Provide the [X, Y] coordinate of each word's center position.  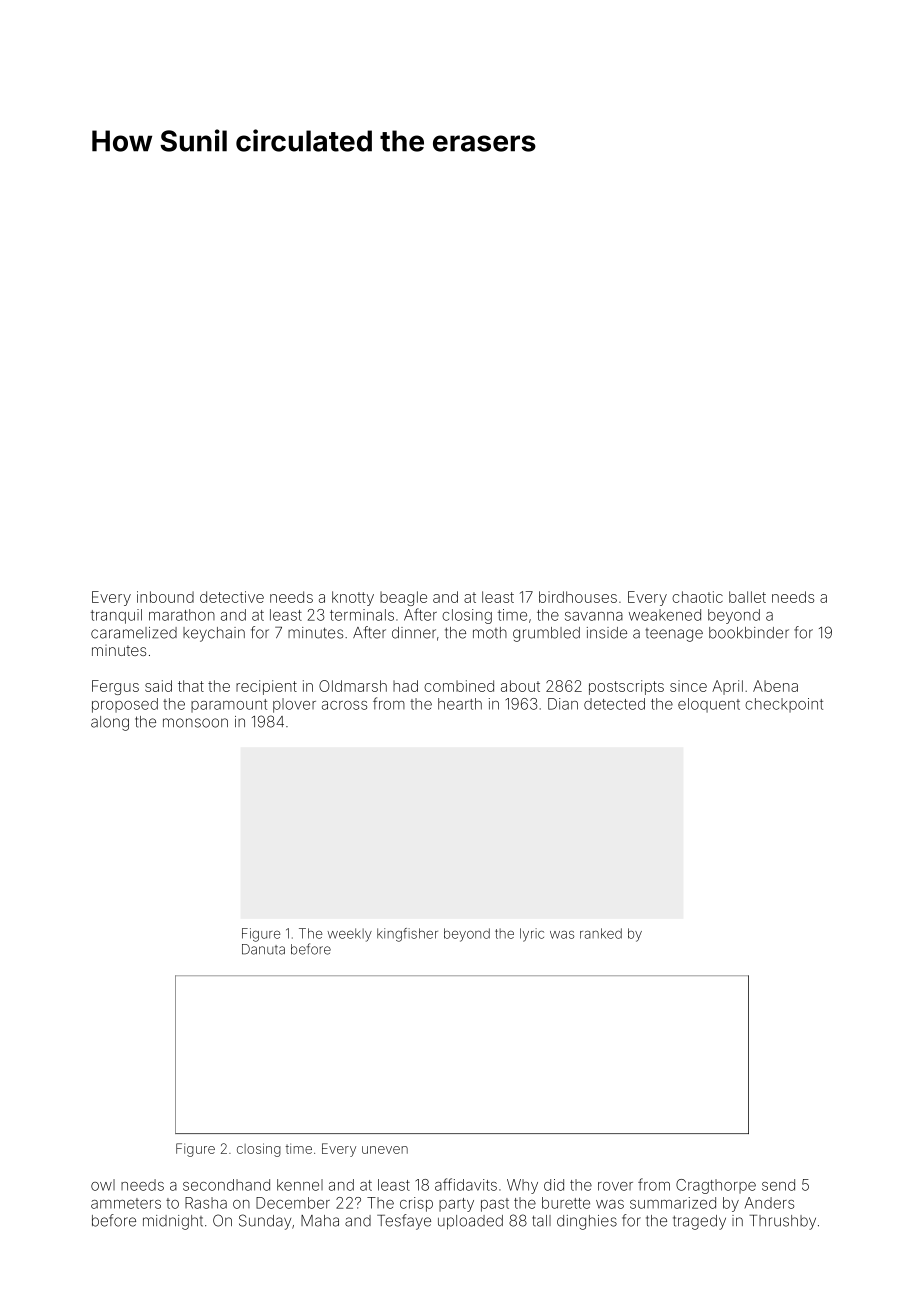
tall [541, 1221]
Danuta [263, 949]
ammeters [126, 1203]
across [344, 705]
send [778, 1185]
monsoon [195, 723]
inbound [165, 597]
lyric [532, 935]
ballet [747, 597]
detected [614, 704]
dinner [414, 633]
